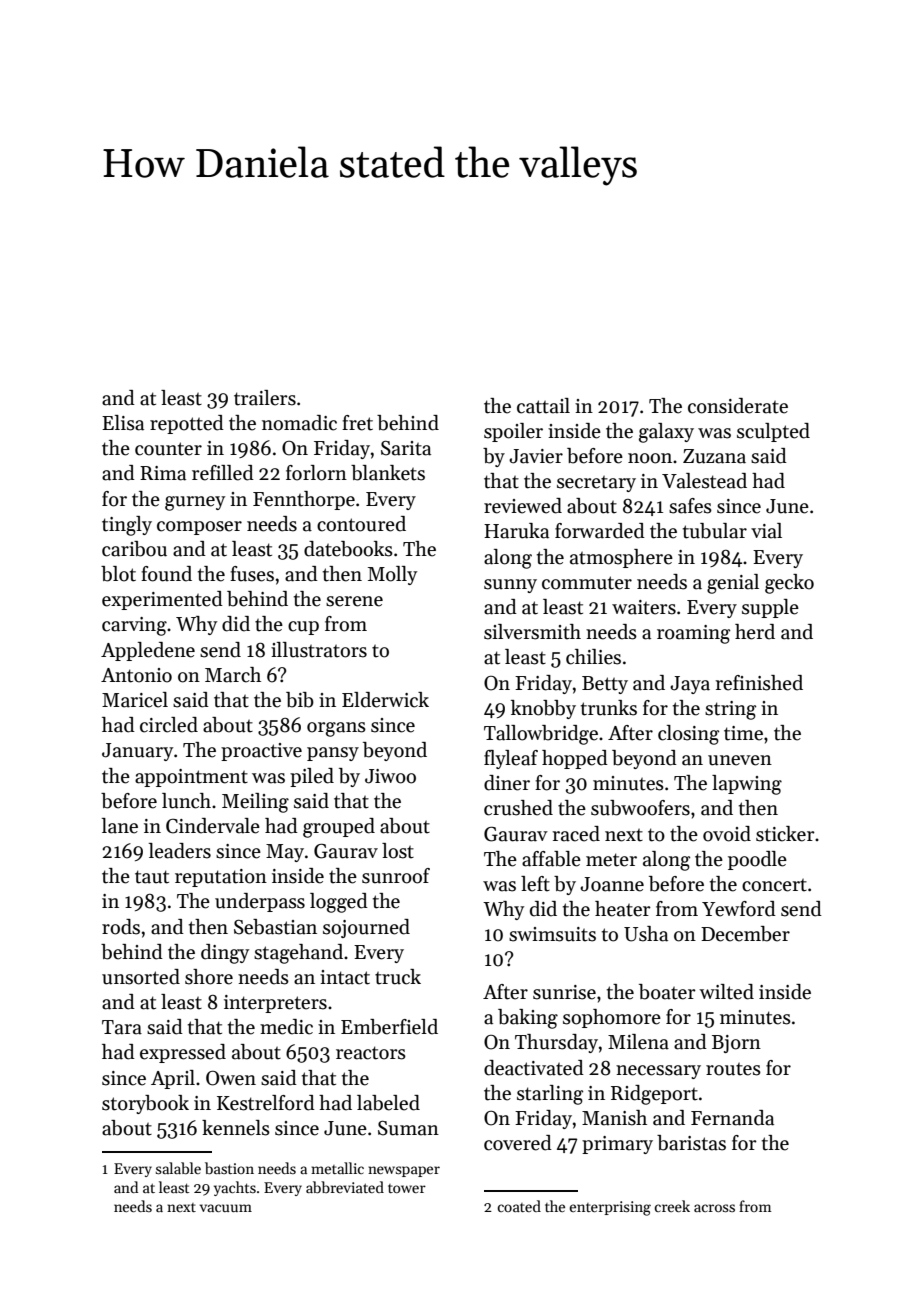 The image size is (924, 1311). I want to click on tubular, so click(715, 531).
